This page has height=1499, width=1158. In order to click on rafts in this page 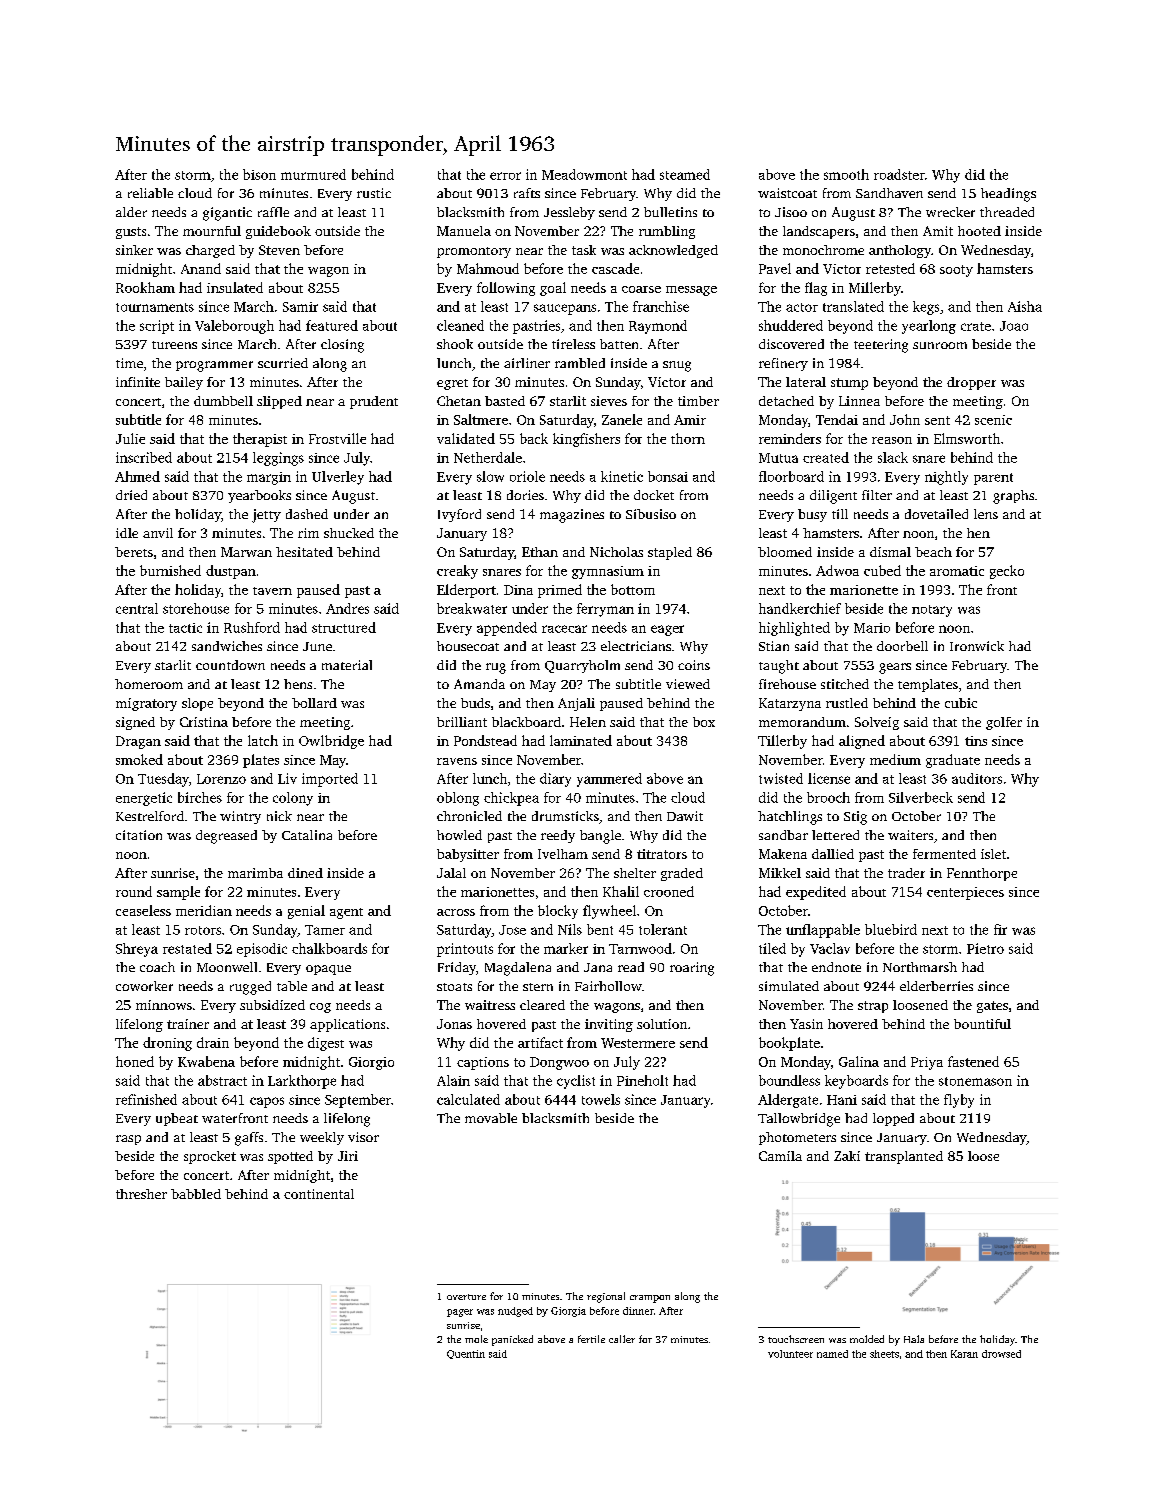, I will do `click(527, 193)`.
